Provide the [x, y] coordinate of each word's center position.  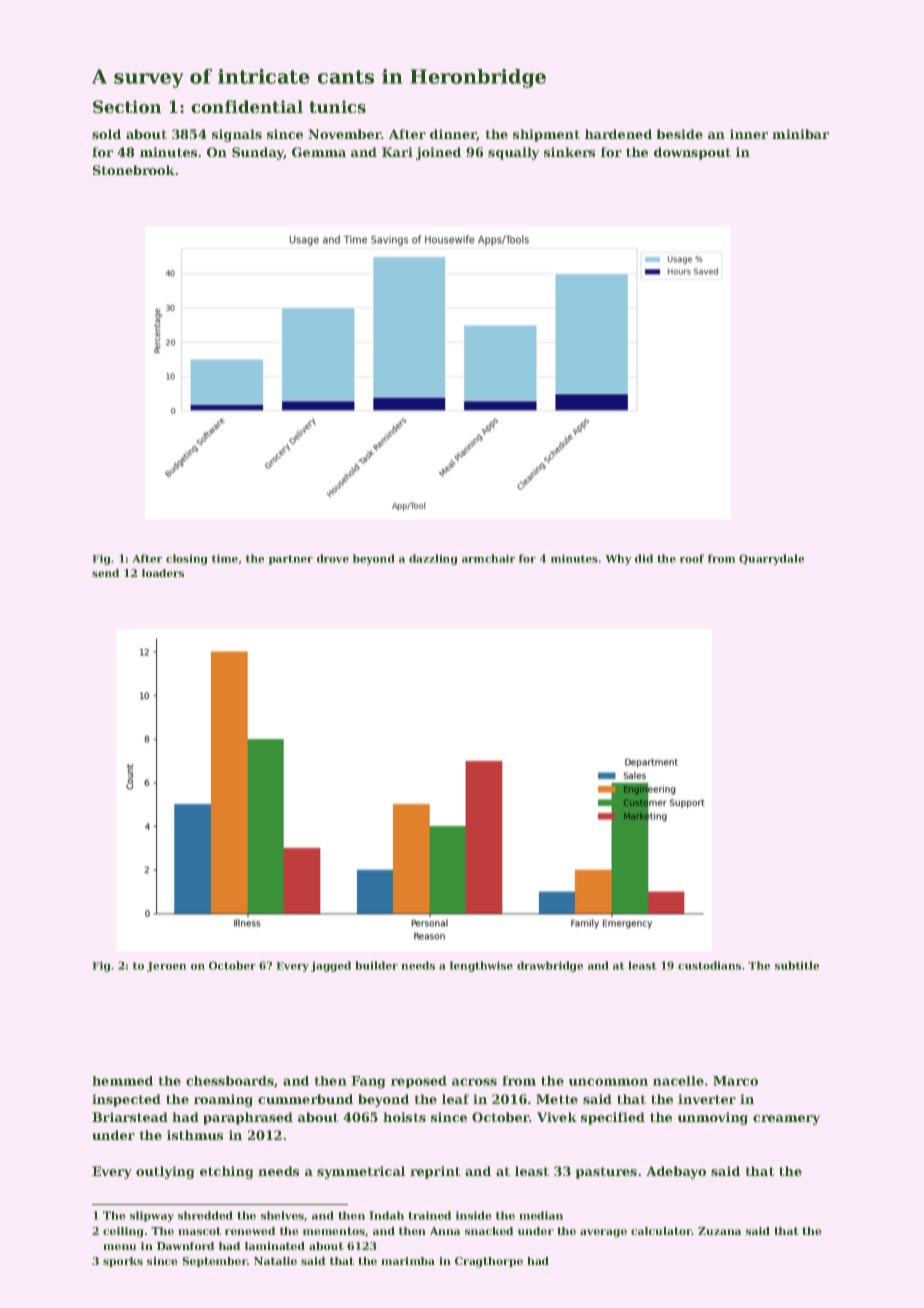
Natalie [275, 1261]
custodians [709, 965]
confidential [247, 106]
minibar [800, 134]
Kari [397, 152]
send [105, 573]
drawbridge [550, 966]
